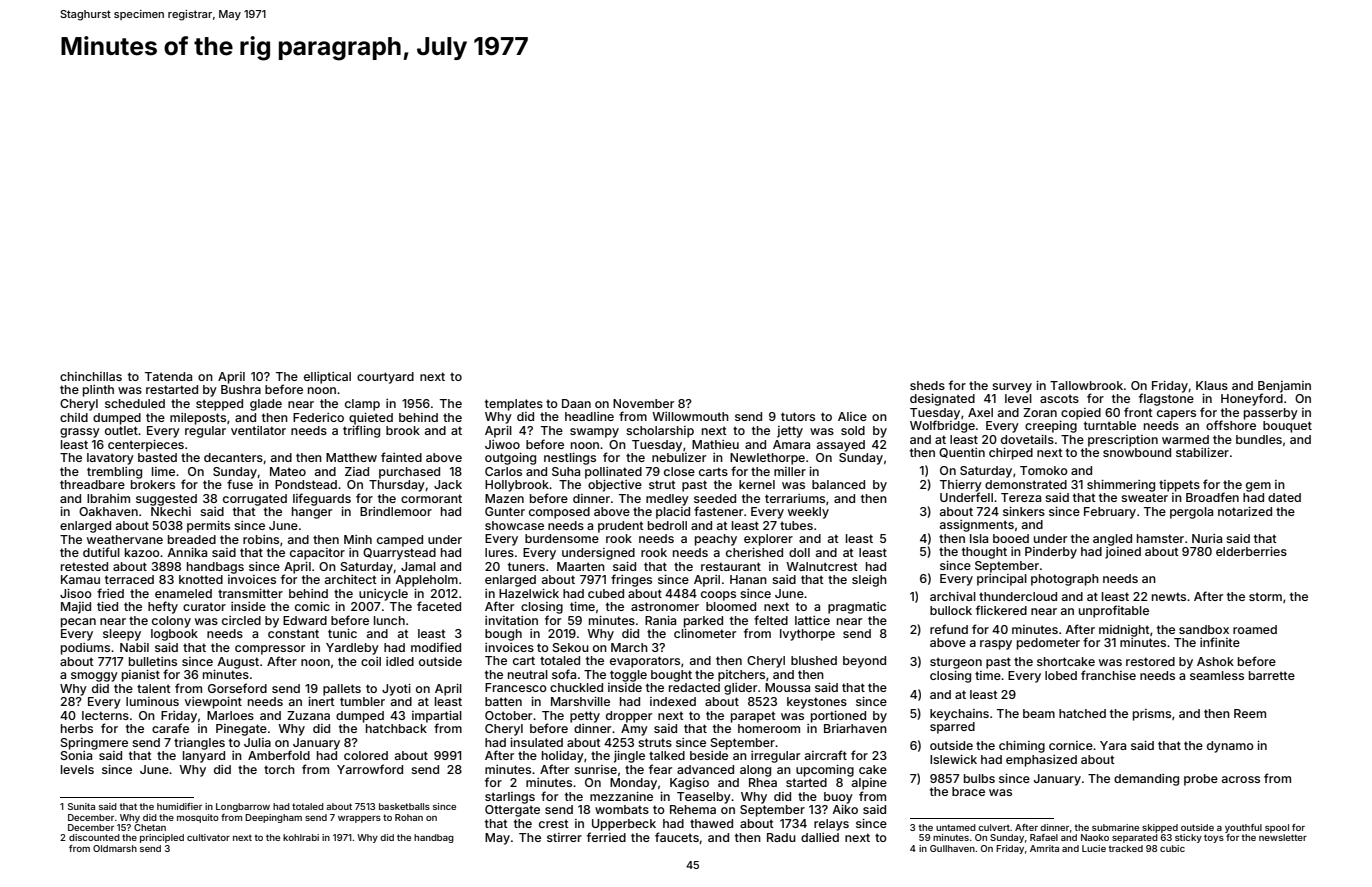 The height and width of the screenshot is (887, 1372). I want to click on elliptical, so click(327, 378).
